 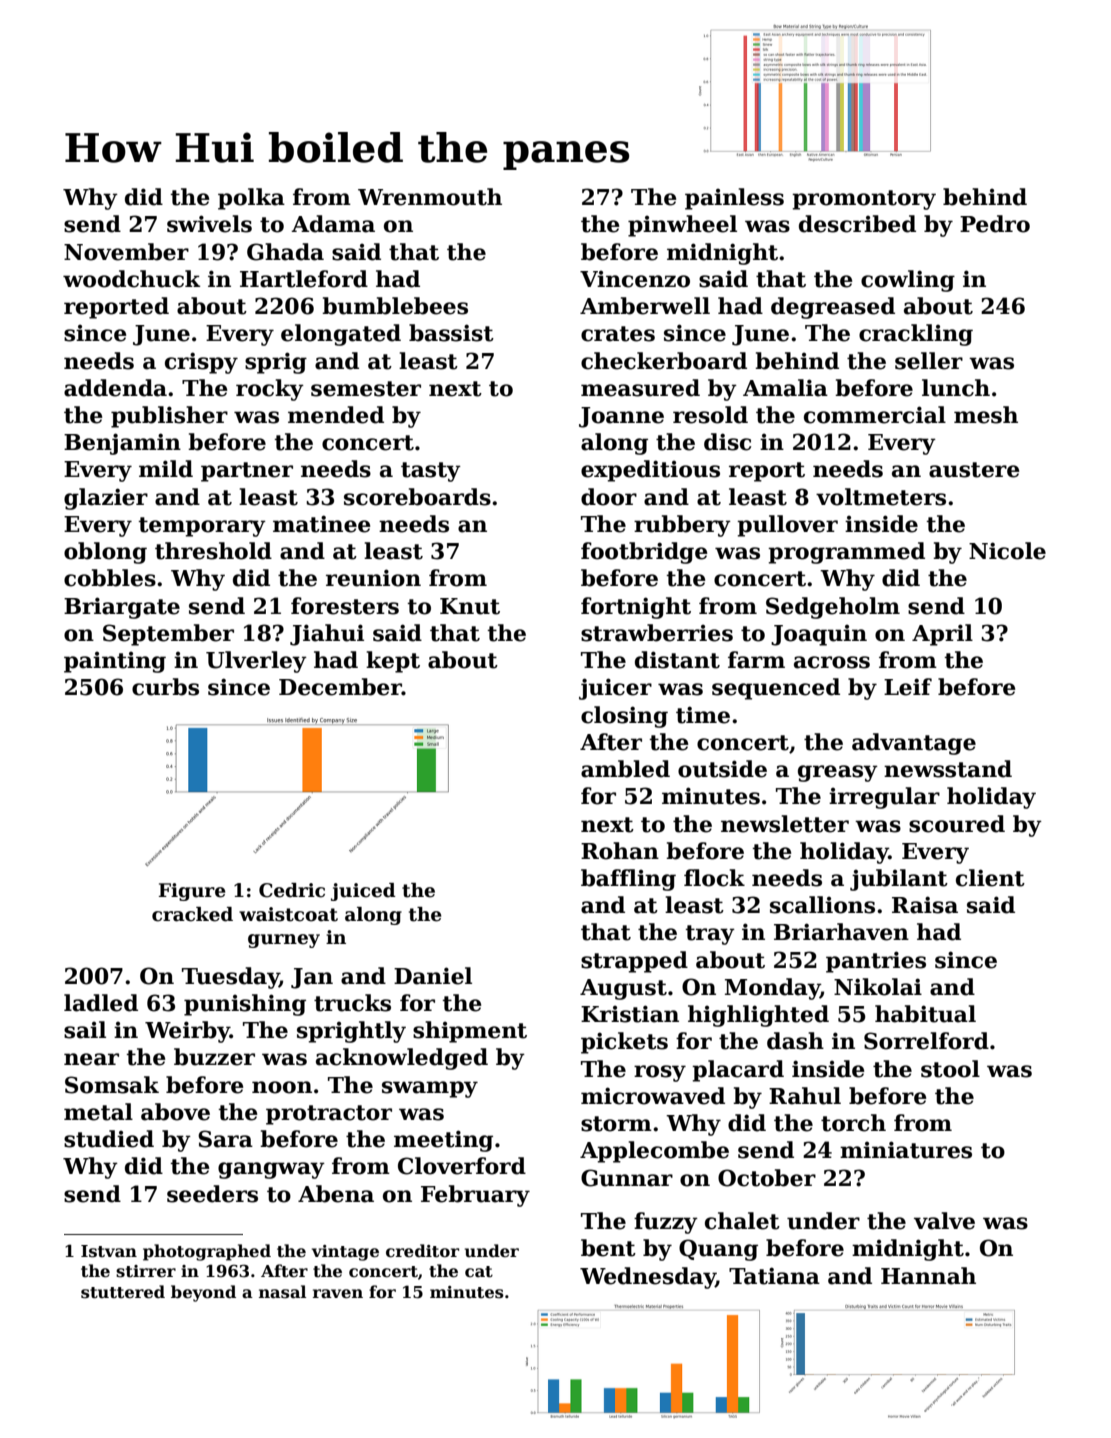 What do you see at coordinates (338, 1294) in the screenshot?
I see `raven` at bounding box center [338, 1294].
